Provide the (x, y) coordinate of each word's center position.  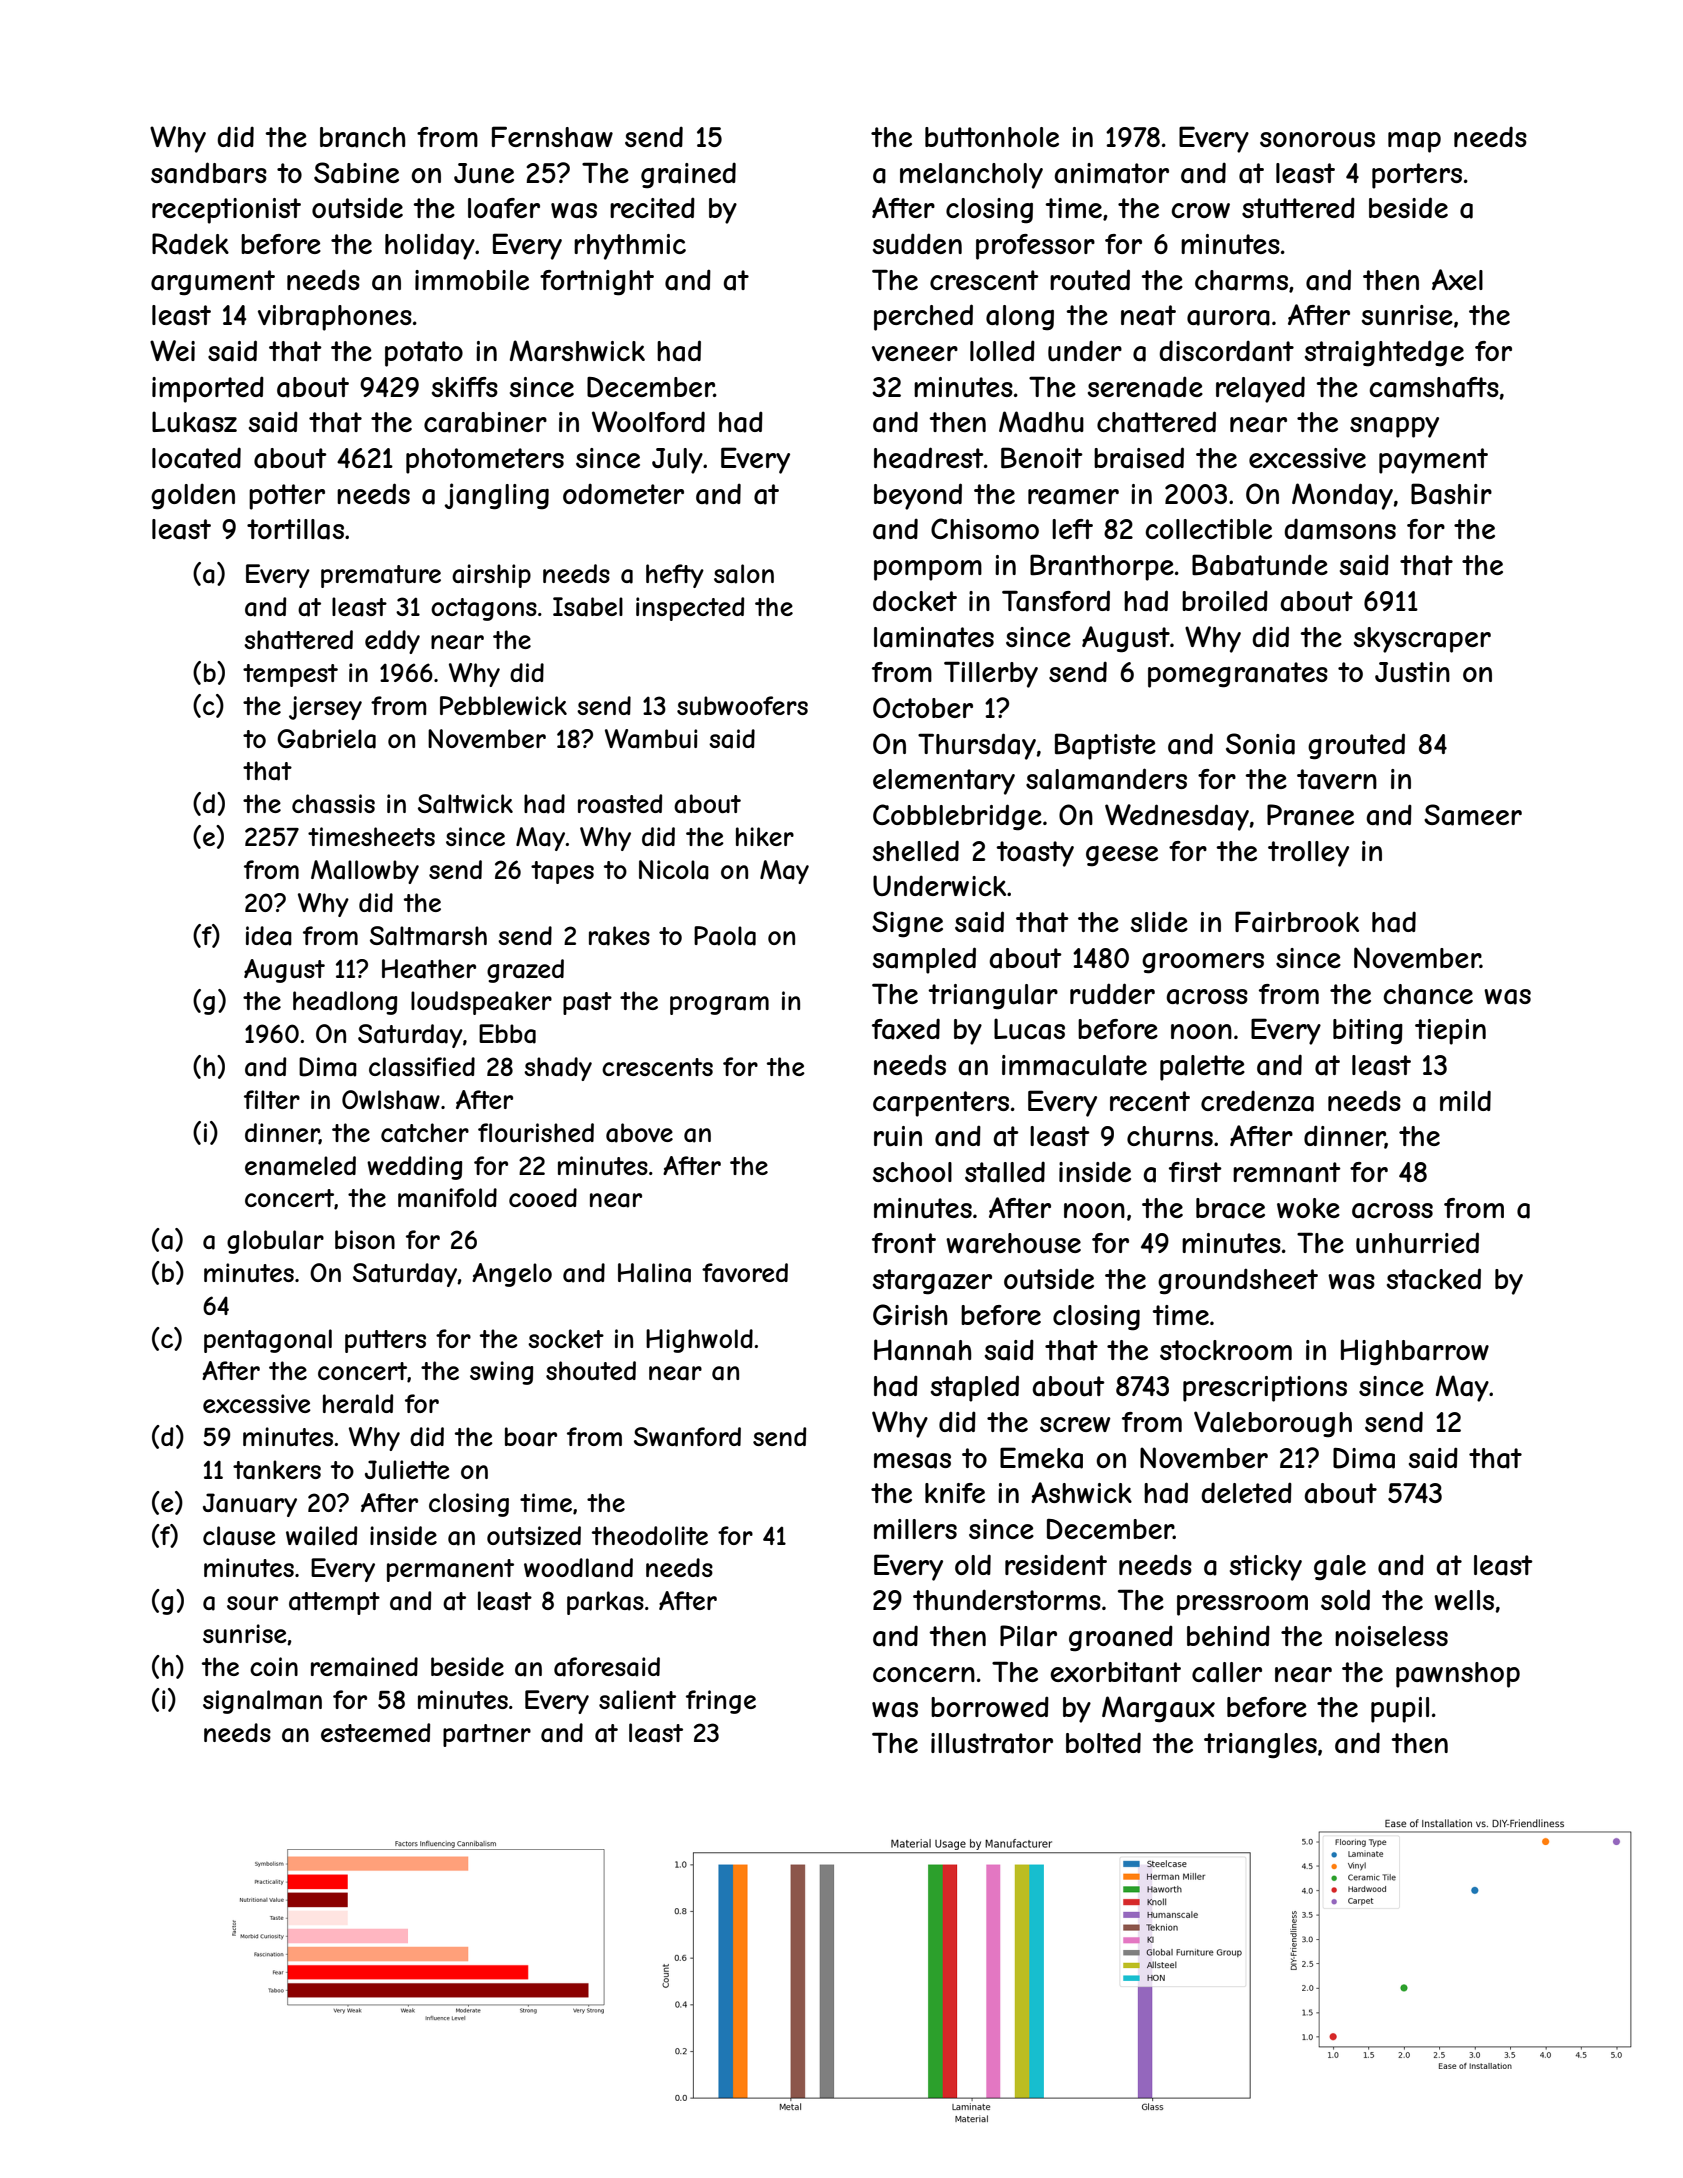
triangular (993, 997)
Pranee (1310, 815)
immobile (472, 280)
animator (1111, 173)
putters (385, 1341)
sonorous (1317, 140)
